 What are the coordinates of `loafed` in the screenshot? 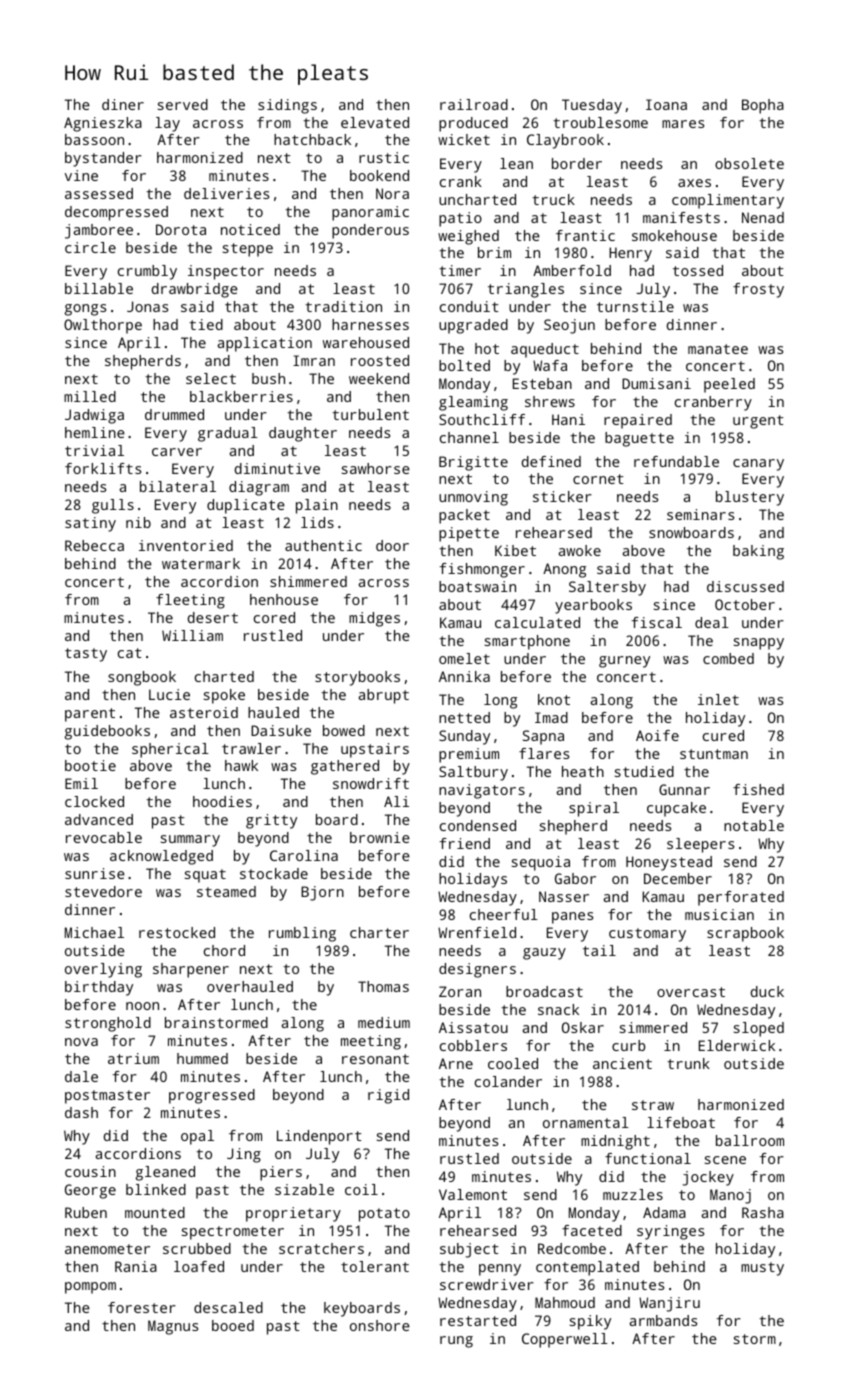 It's located at (199, 1266).
